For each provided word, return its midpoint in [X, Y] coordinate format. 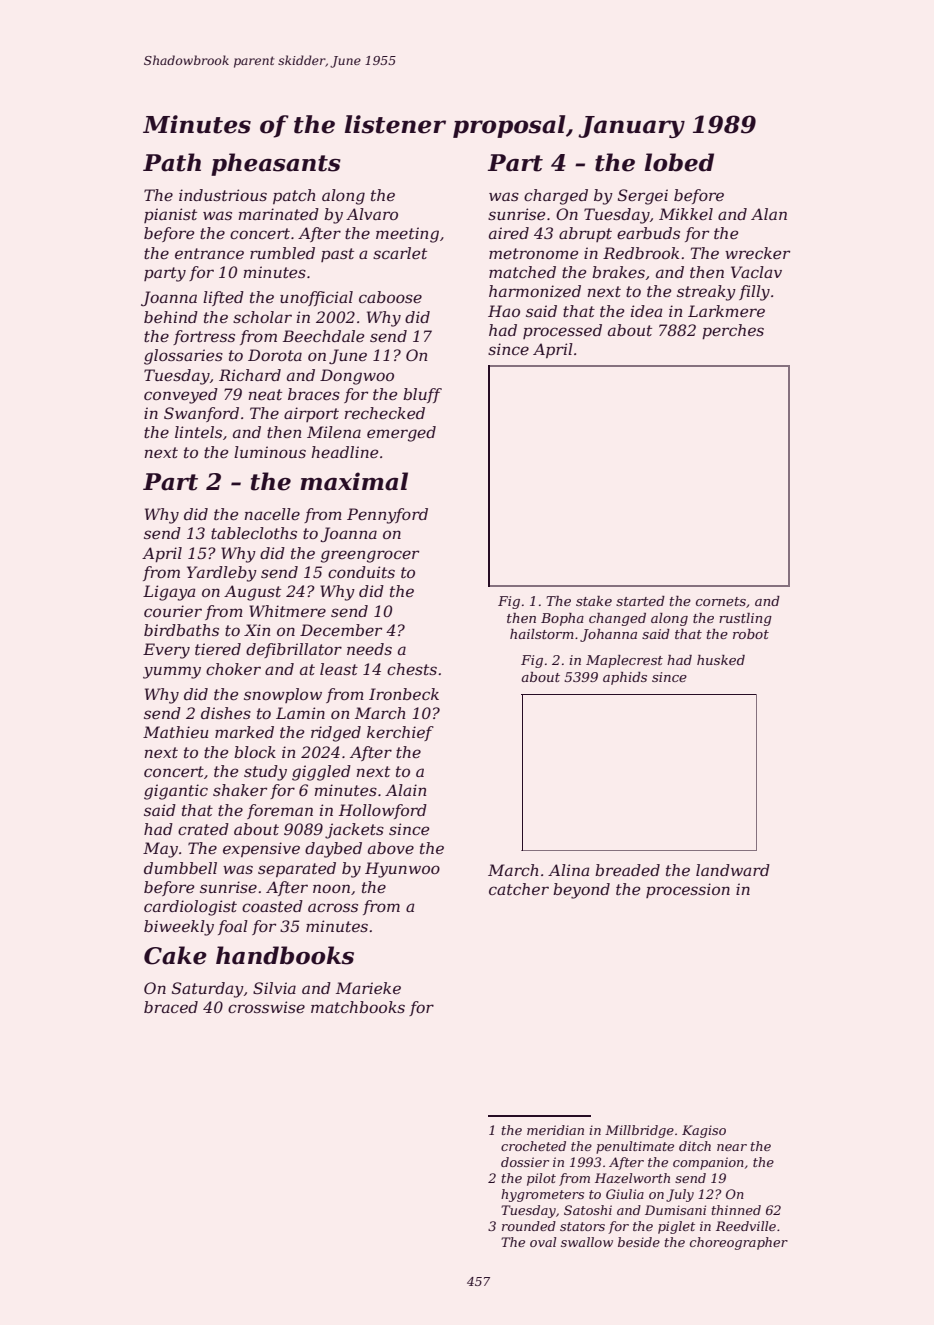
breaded [627, 870]
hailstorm [542, 634]
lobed [679, 162]
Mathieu [176, 732]
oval [543, 1242]
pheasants [276, 164]
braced [171, 1007]
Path [172, 162]
